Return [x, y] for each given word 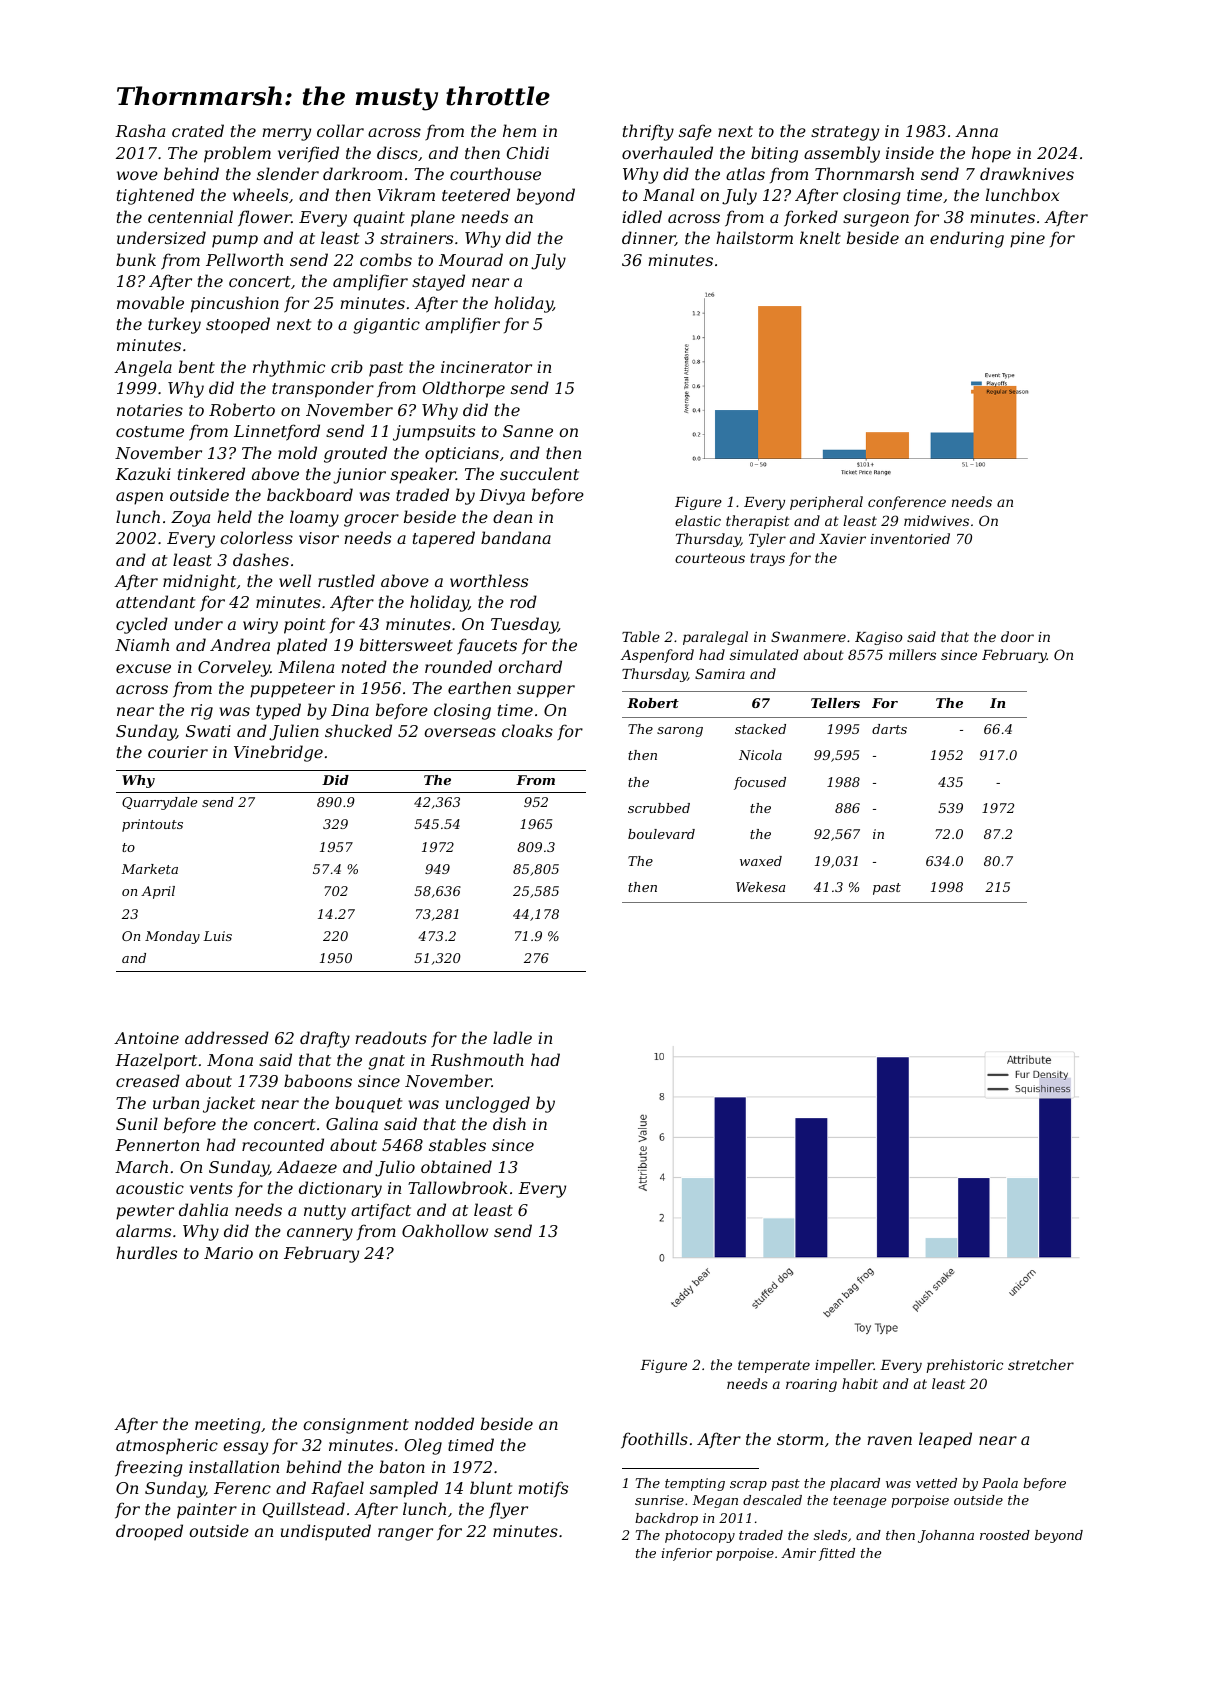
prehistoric [964, 1366]
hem [519, 130]
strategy [845, 133]
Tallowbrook [458, 1187]
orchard [530, 666]
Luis [217, 936]
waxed [761, 861]
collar [340, 130]
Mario [228, 1253]
